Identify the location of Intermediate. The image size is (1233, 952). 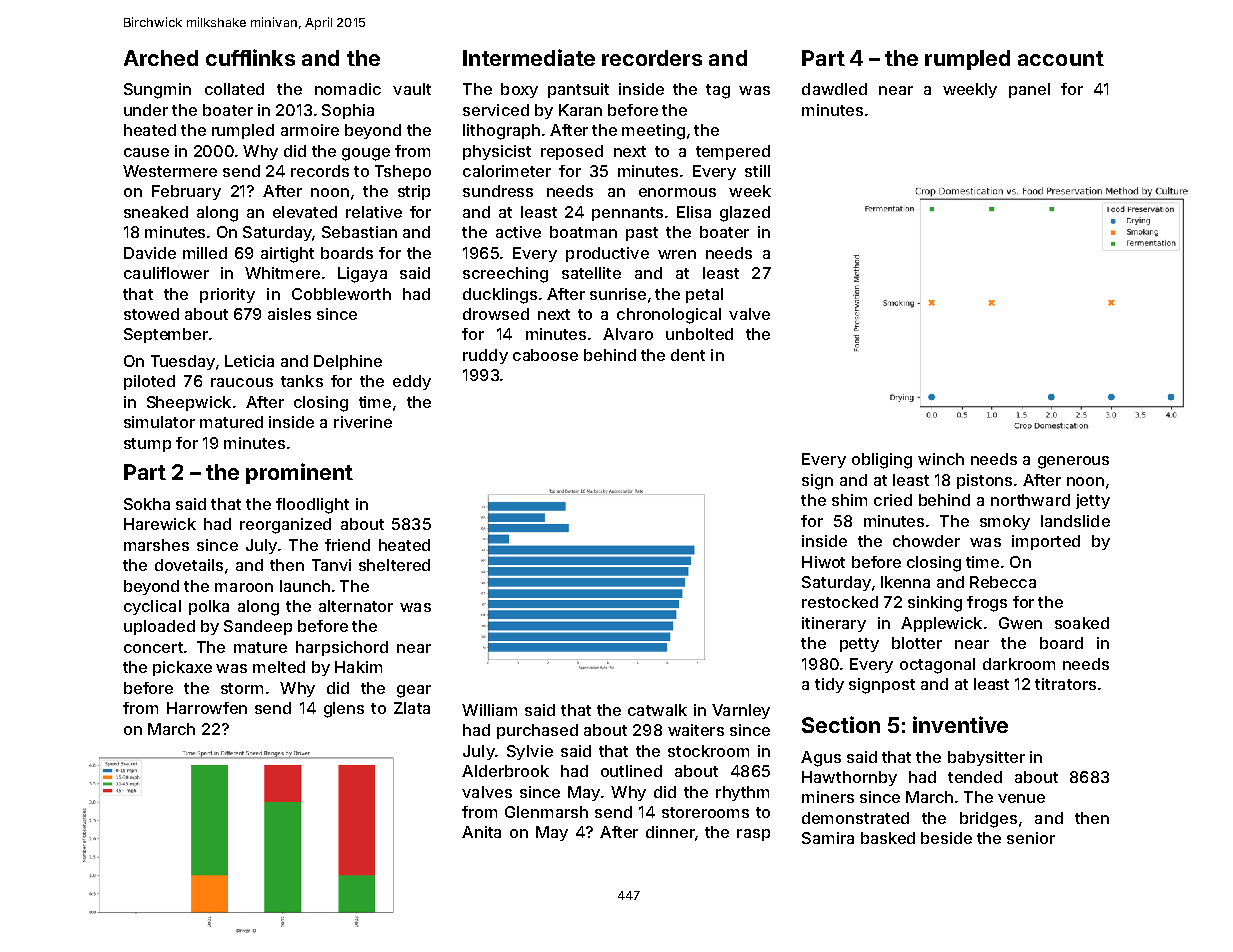
(529, 57).
